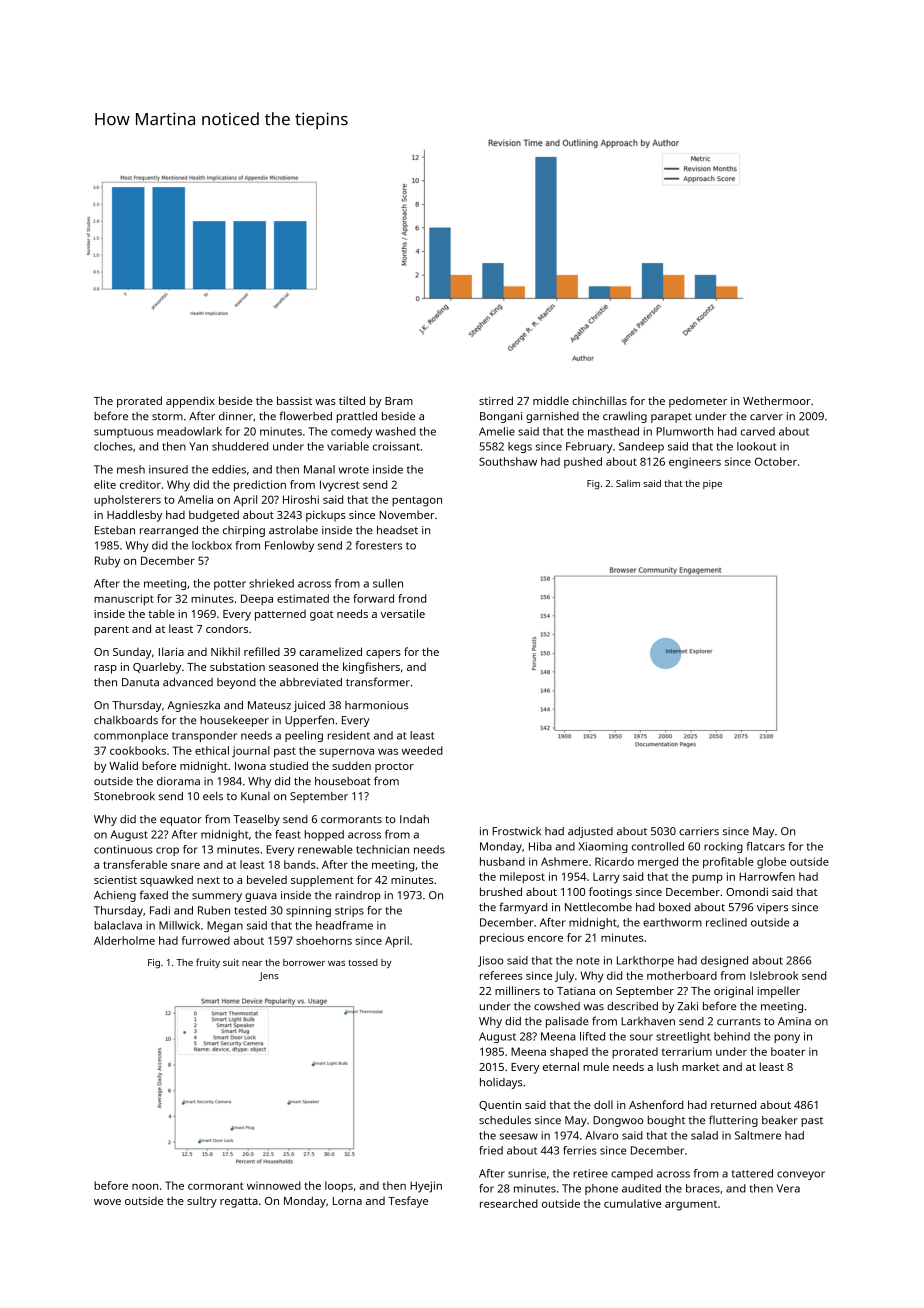 The width and height of the document is (924, 1308). What do you see at coordinates (509, 1203) in the document?
I see `researched` at bounding box center [509, 1203].
